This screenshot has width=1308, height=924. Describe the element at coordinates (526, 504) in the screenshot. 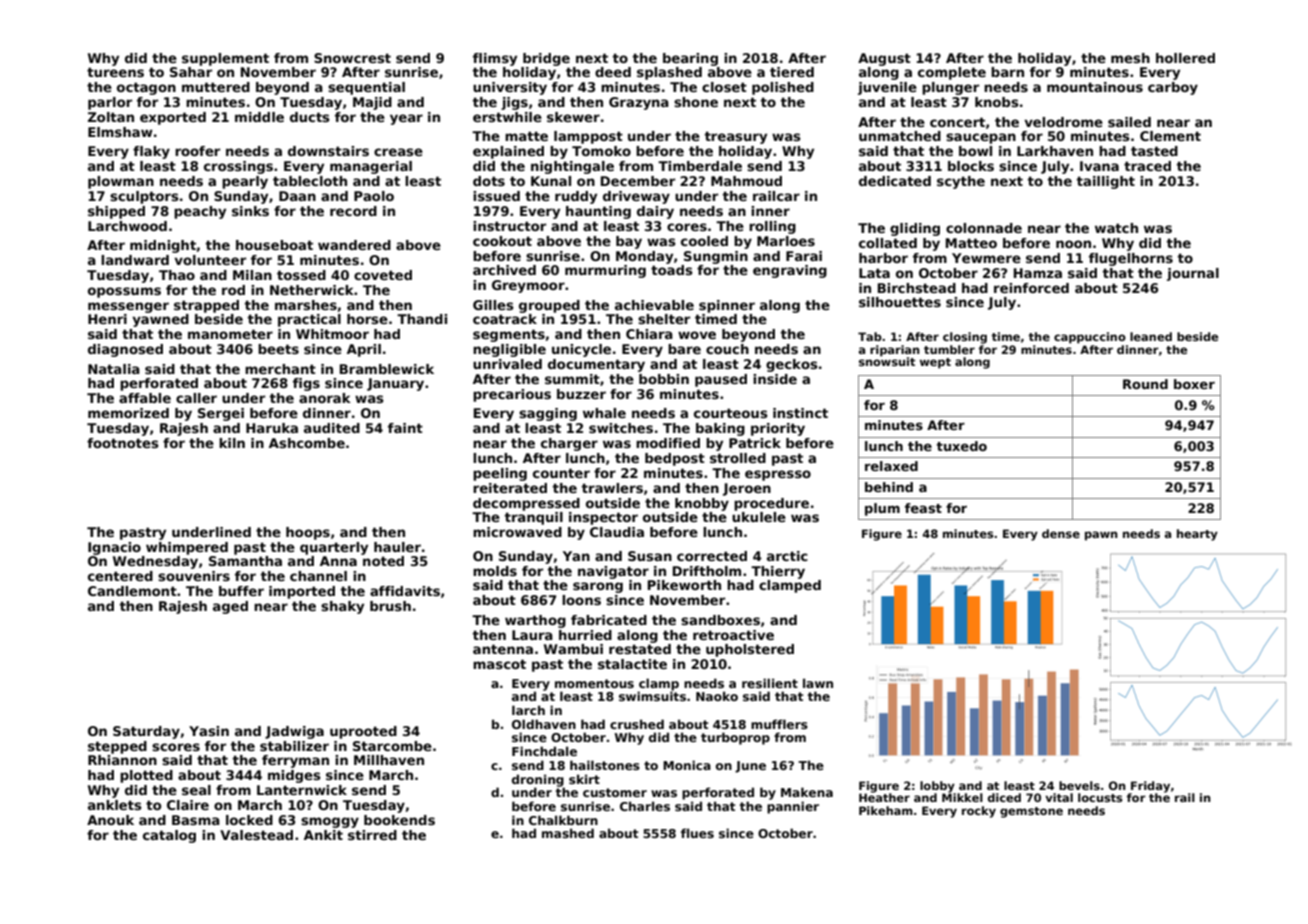

I see `decompressed` at that location.
